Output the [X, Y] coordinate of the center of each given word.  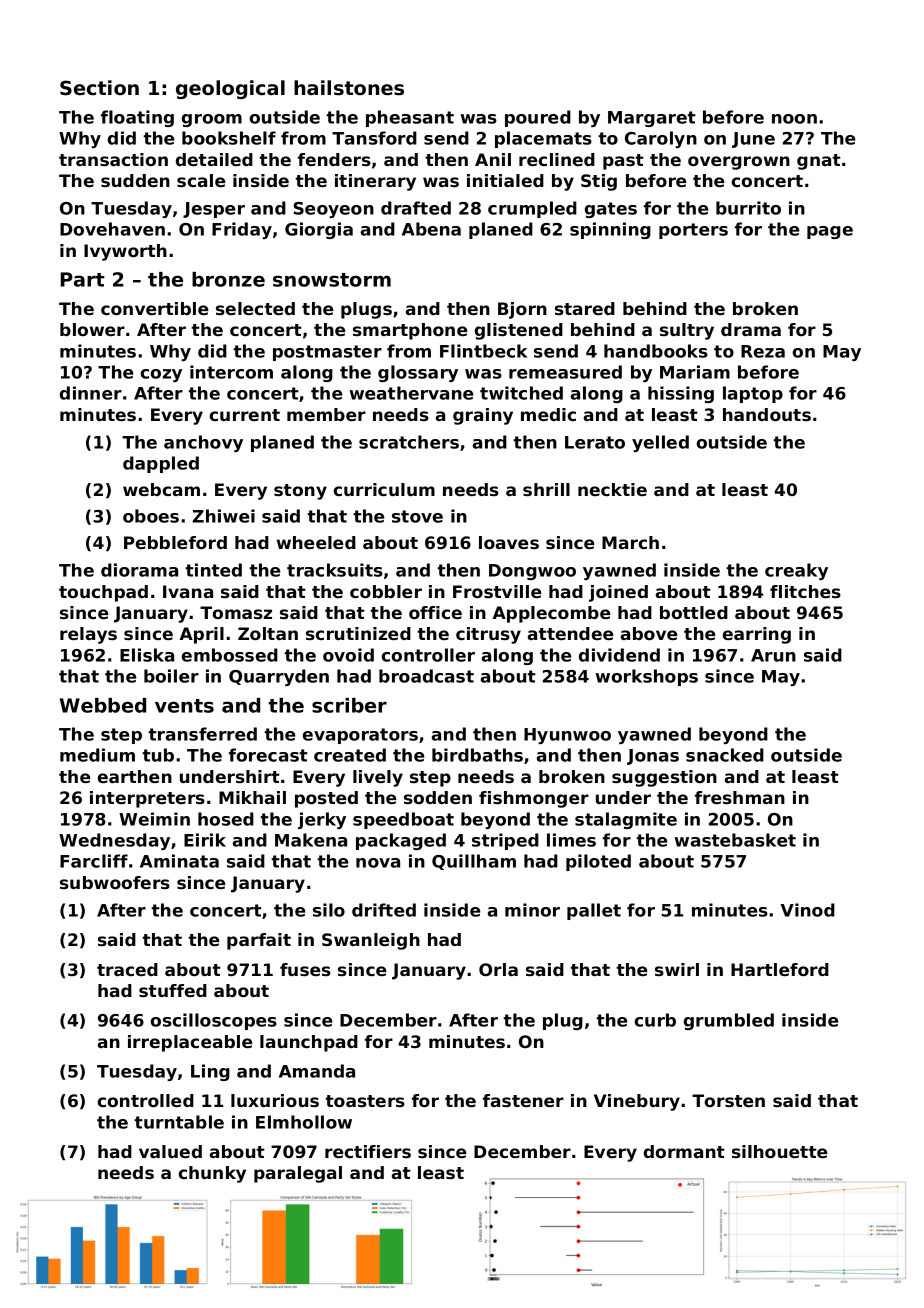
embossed [230, 655]
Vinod [808, 910]
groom [212, 120]
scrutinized [358, 633]
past [623, 162]
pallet [594, 911]
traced [127, 969]
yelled [660, 443]
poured [538, 118]
